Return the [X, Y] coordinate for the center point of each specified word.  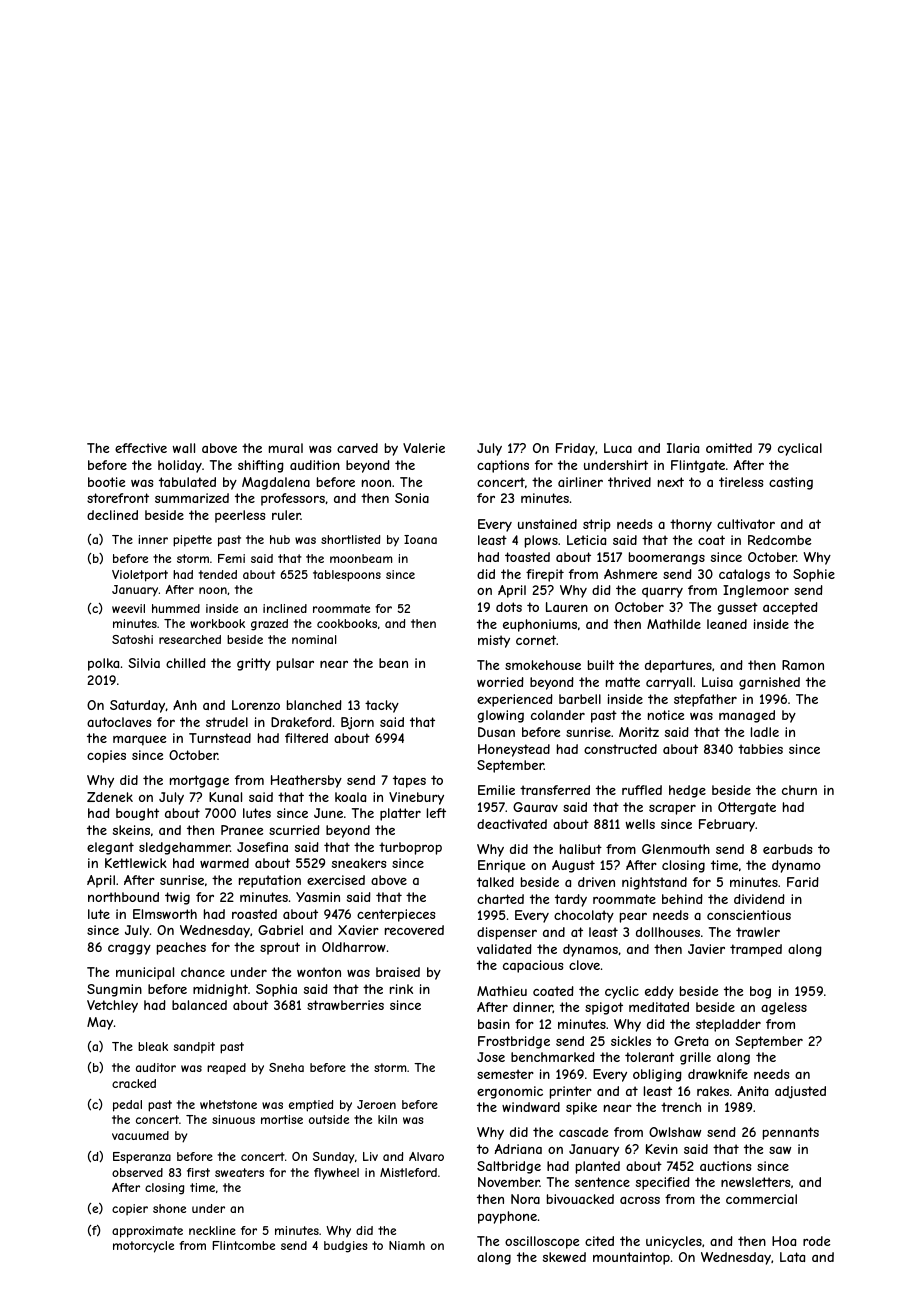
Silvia [144, 663]
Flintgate [698, 466]
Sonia [412, 498]
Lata [792, 1257]
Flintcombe [244, 1245]
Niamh [407, 1245]
